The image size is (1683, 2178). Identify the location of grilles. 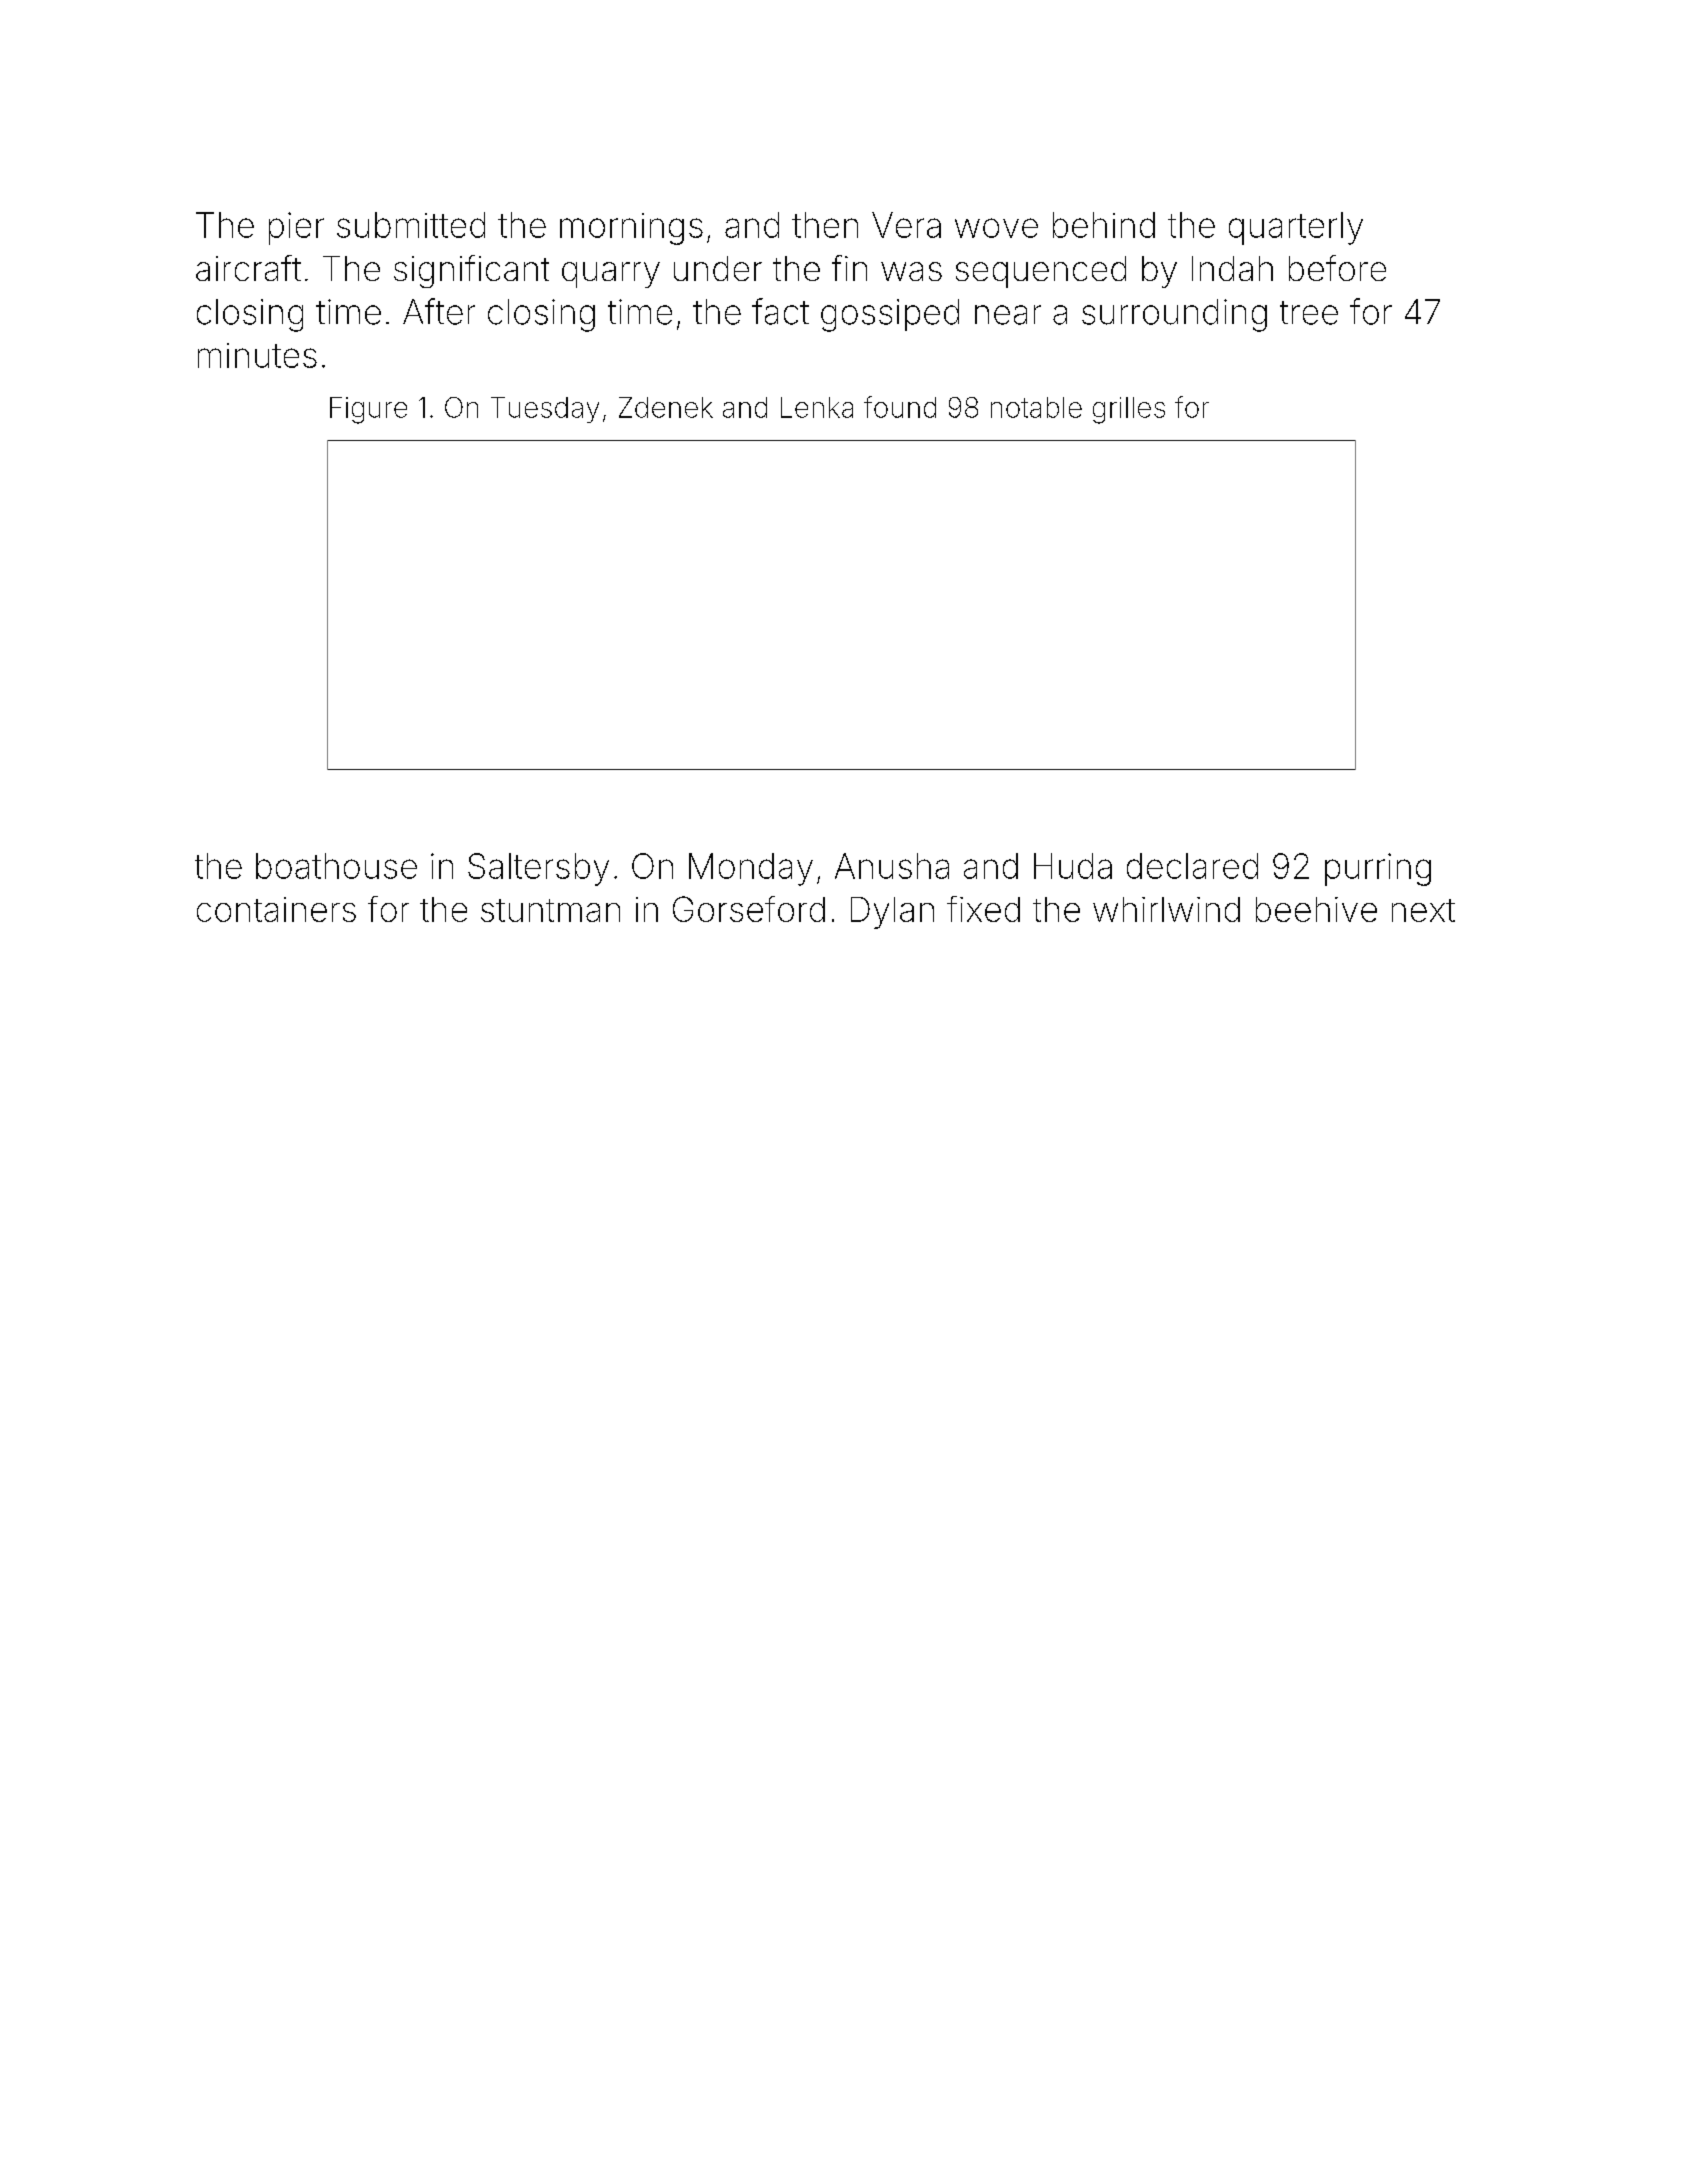
(1129, 410).
